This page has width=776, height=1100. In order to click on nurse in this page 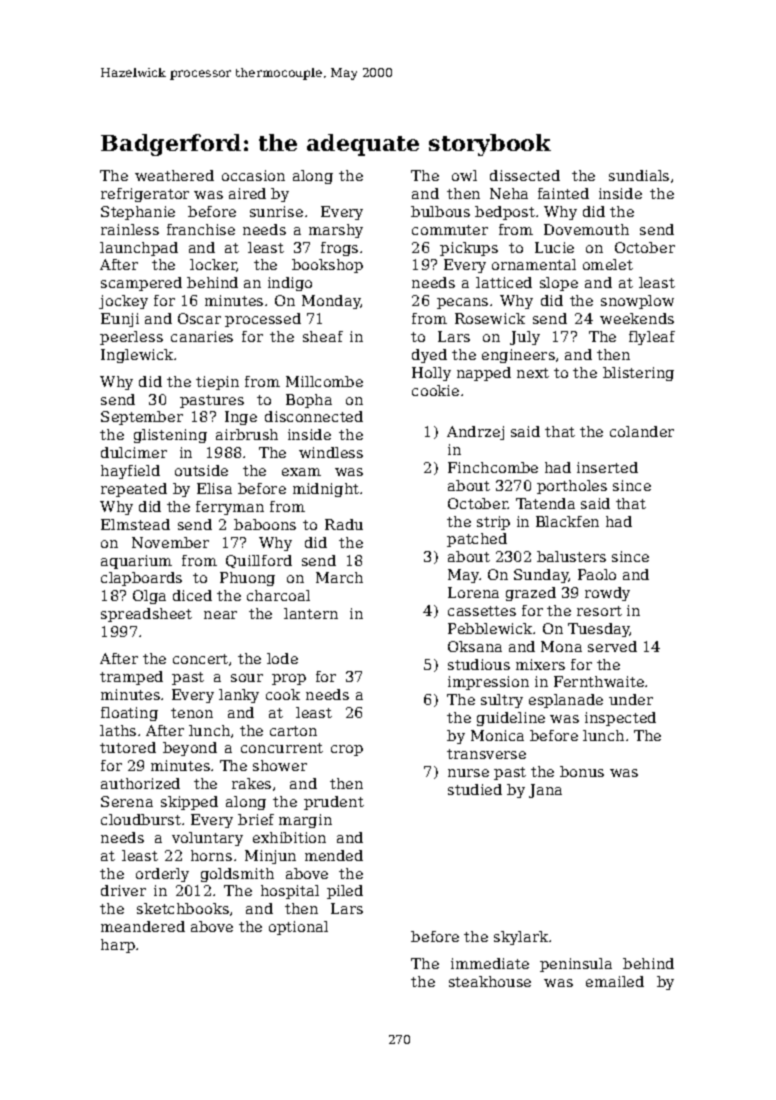, I will do `click(468, 773)`.
